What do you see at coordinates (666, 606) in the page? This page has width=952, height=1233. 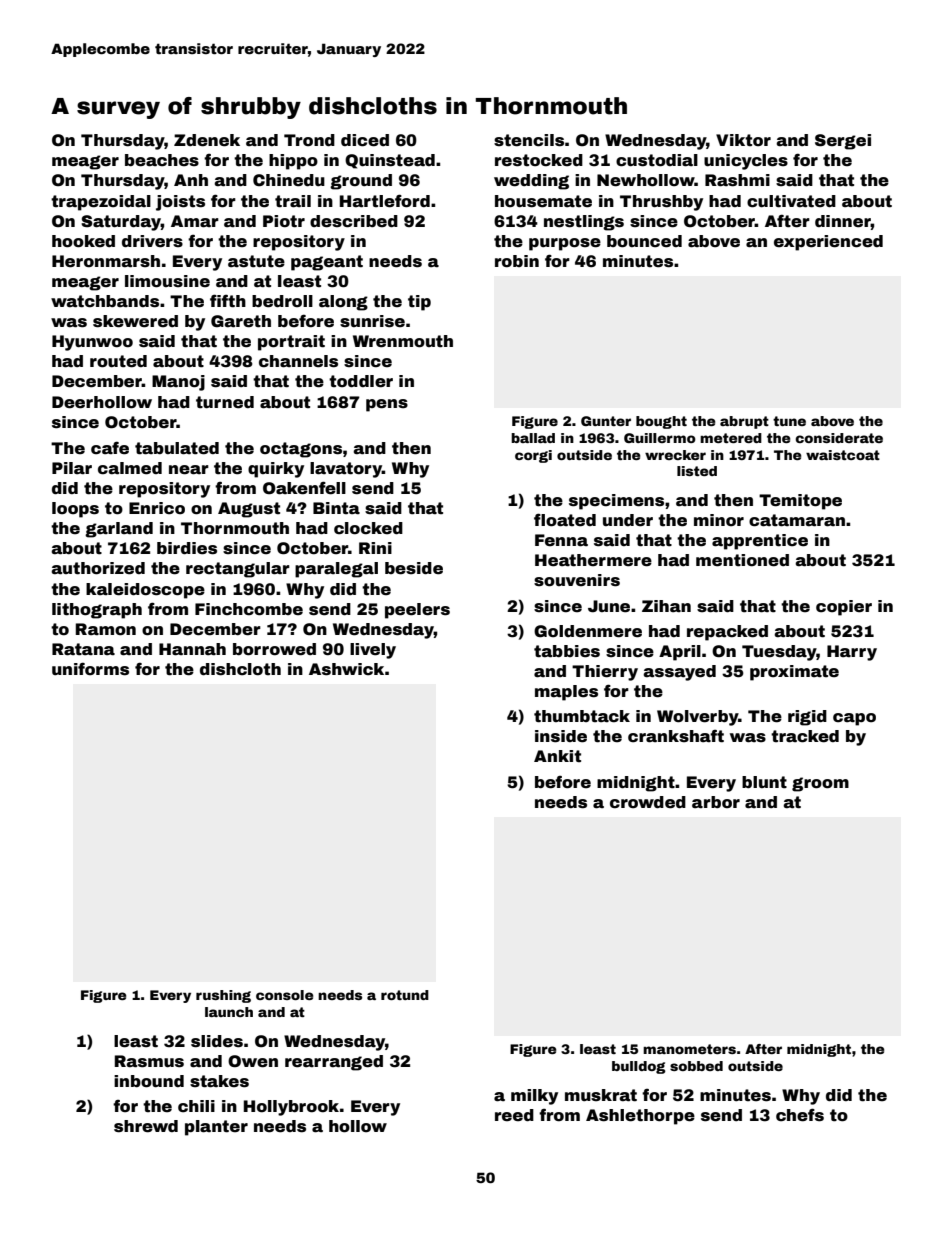 I see `Zihan` at bounding box center [666, 606].
